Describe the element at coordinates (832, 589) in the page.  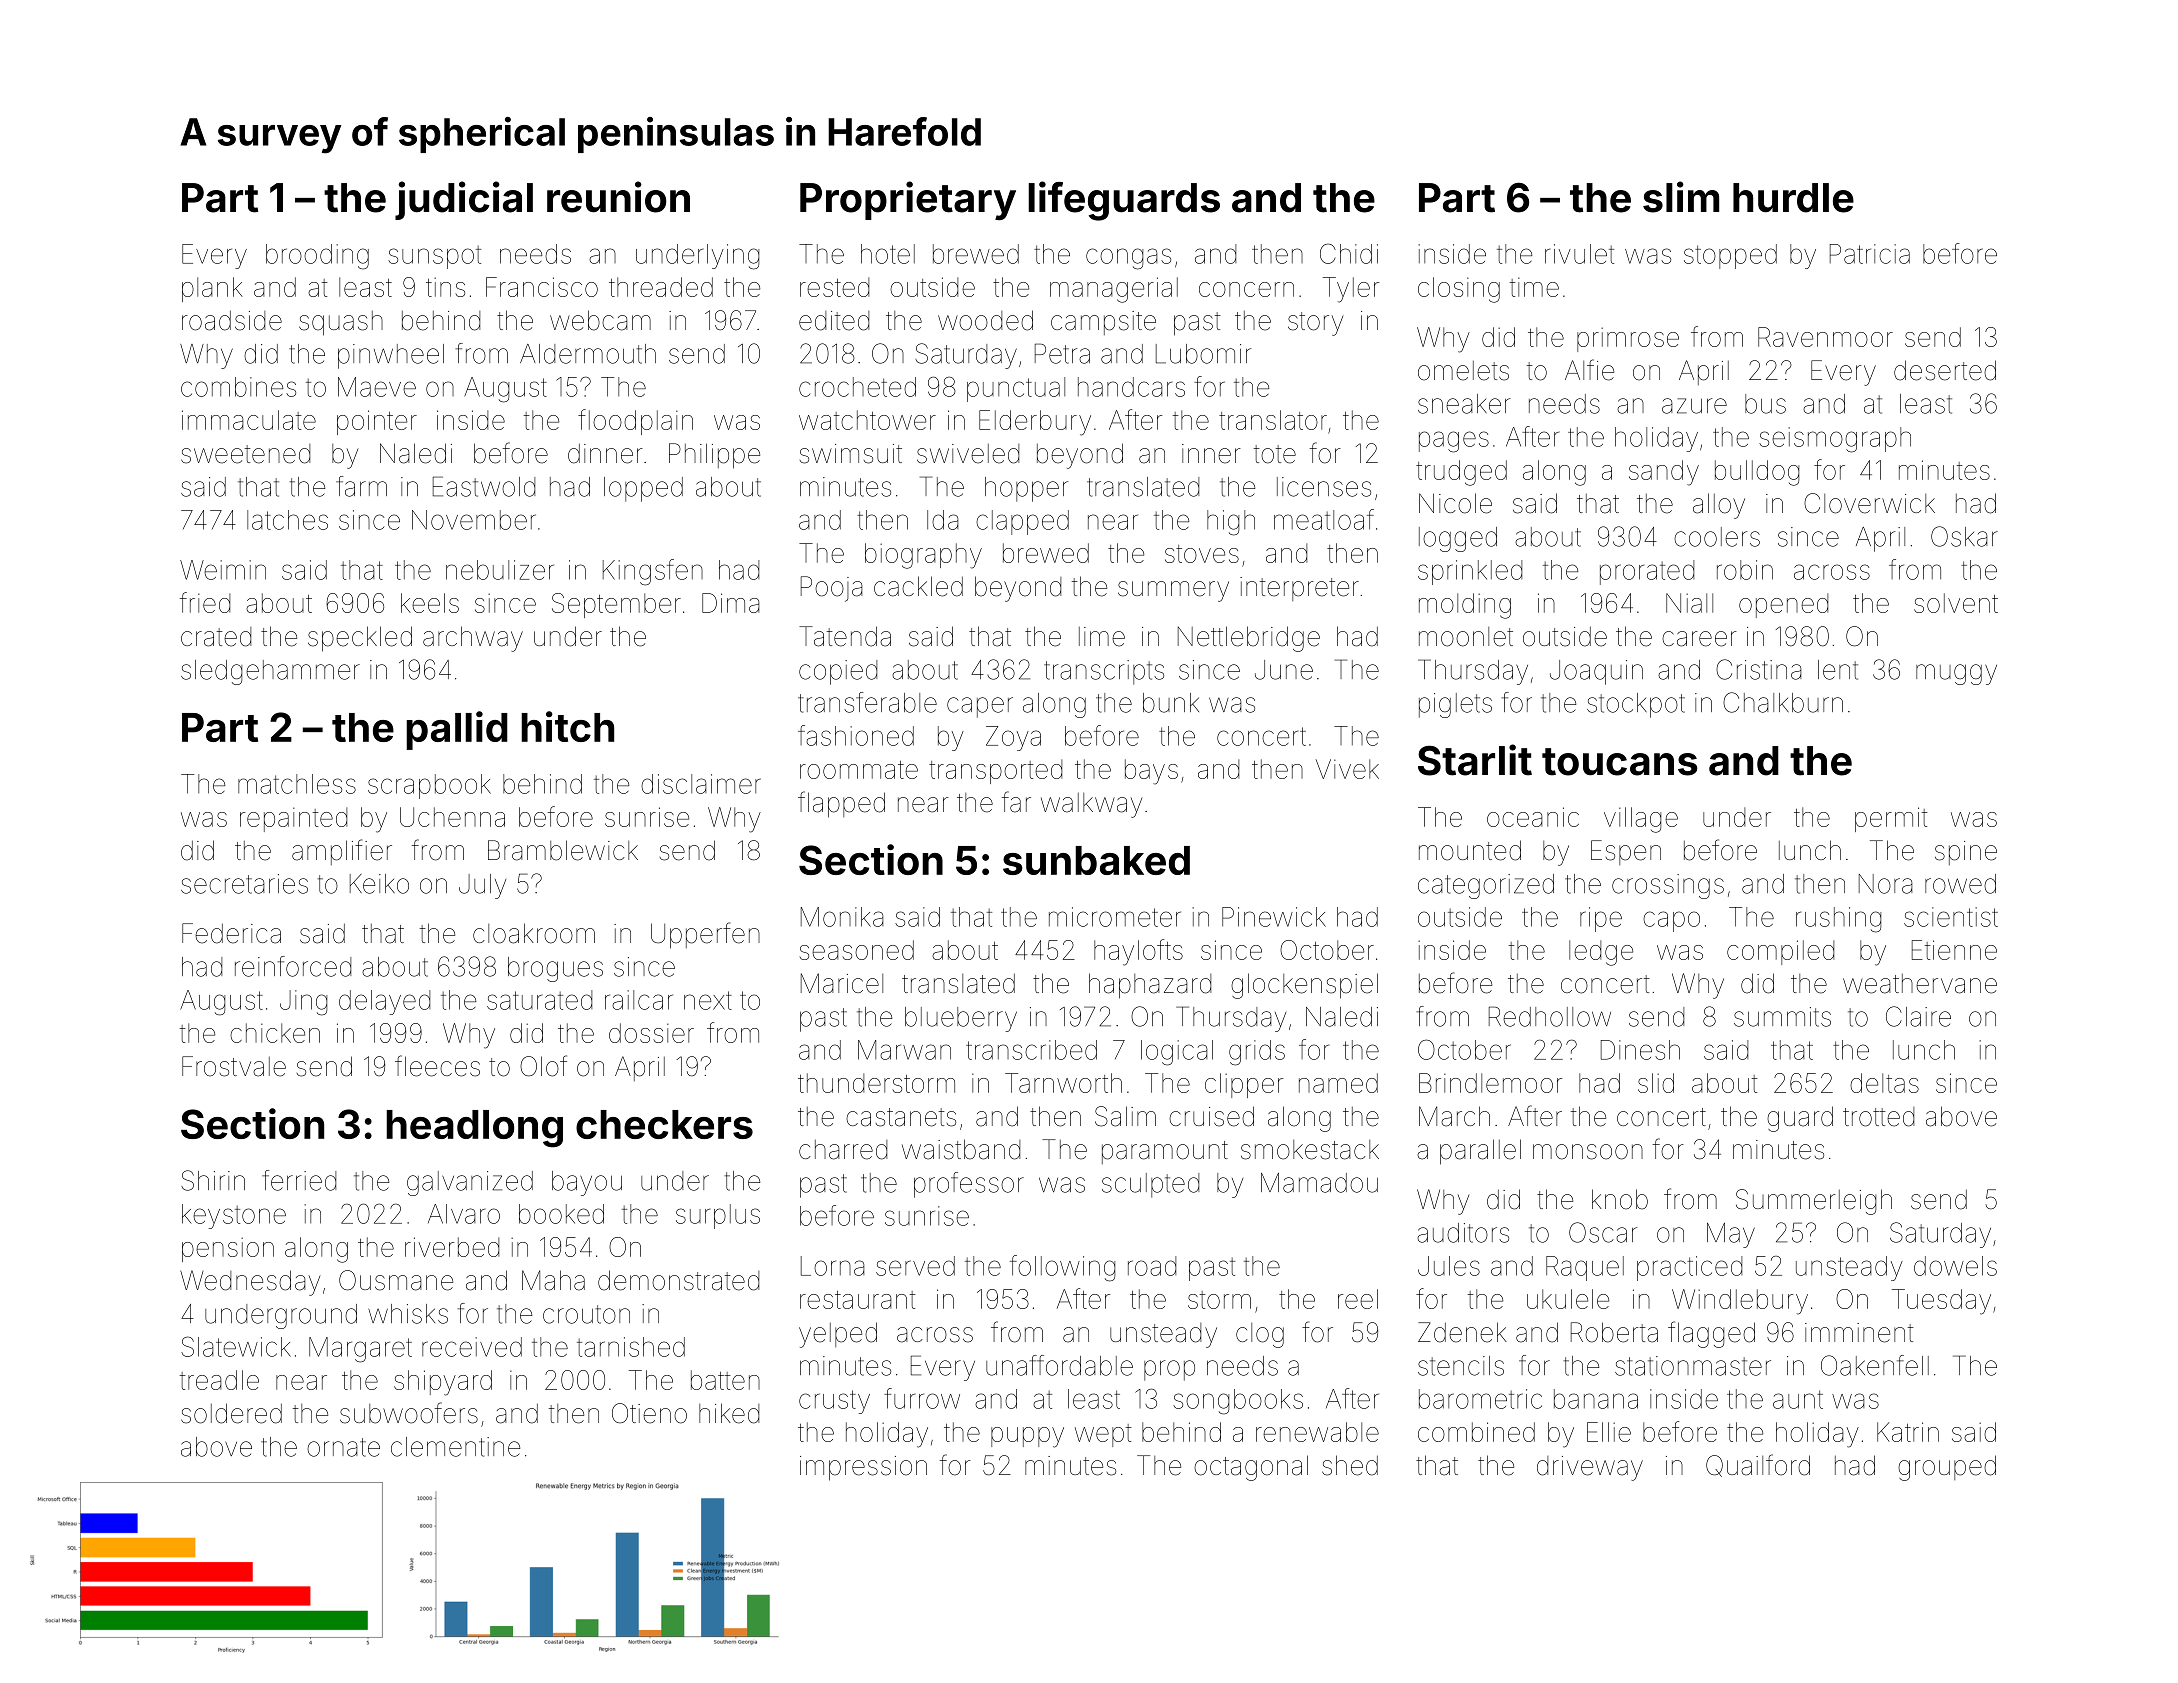
I see `Pooja` at that location.
